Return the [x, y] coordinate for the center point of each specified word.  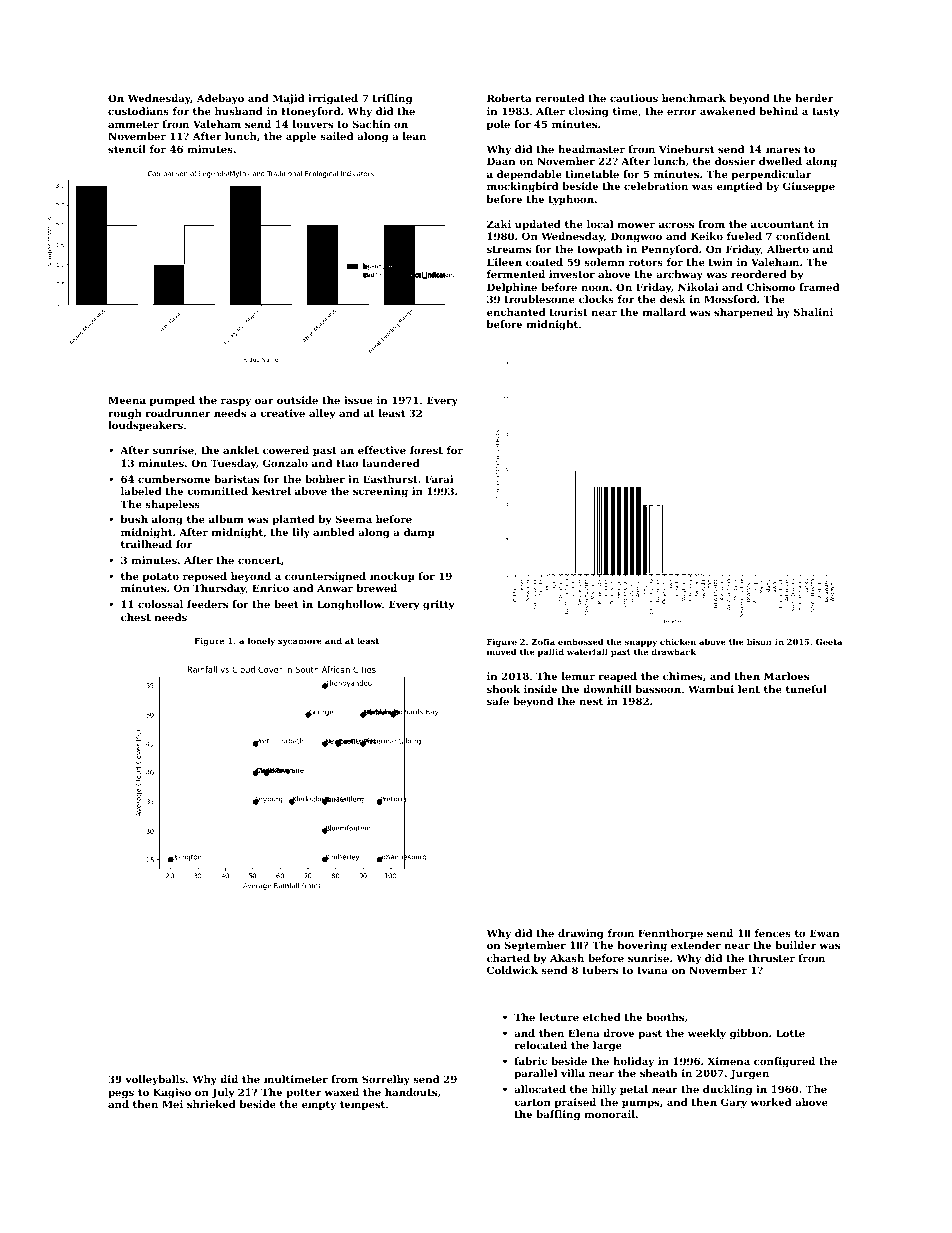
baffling [558, 1115]
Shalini [813, 312]
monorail [609, 1114]
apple [301, 137]
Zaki [499, 224]
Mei [172, 1104]
